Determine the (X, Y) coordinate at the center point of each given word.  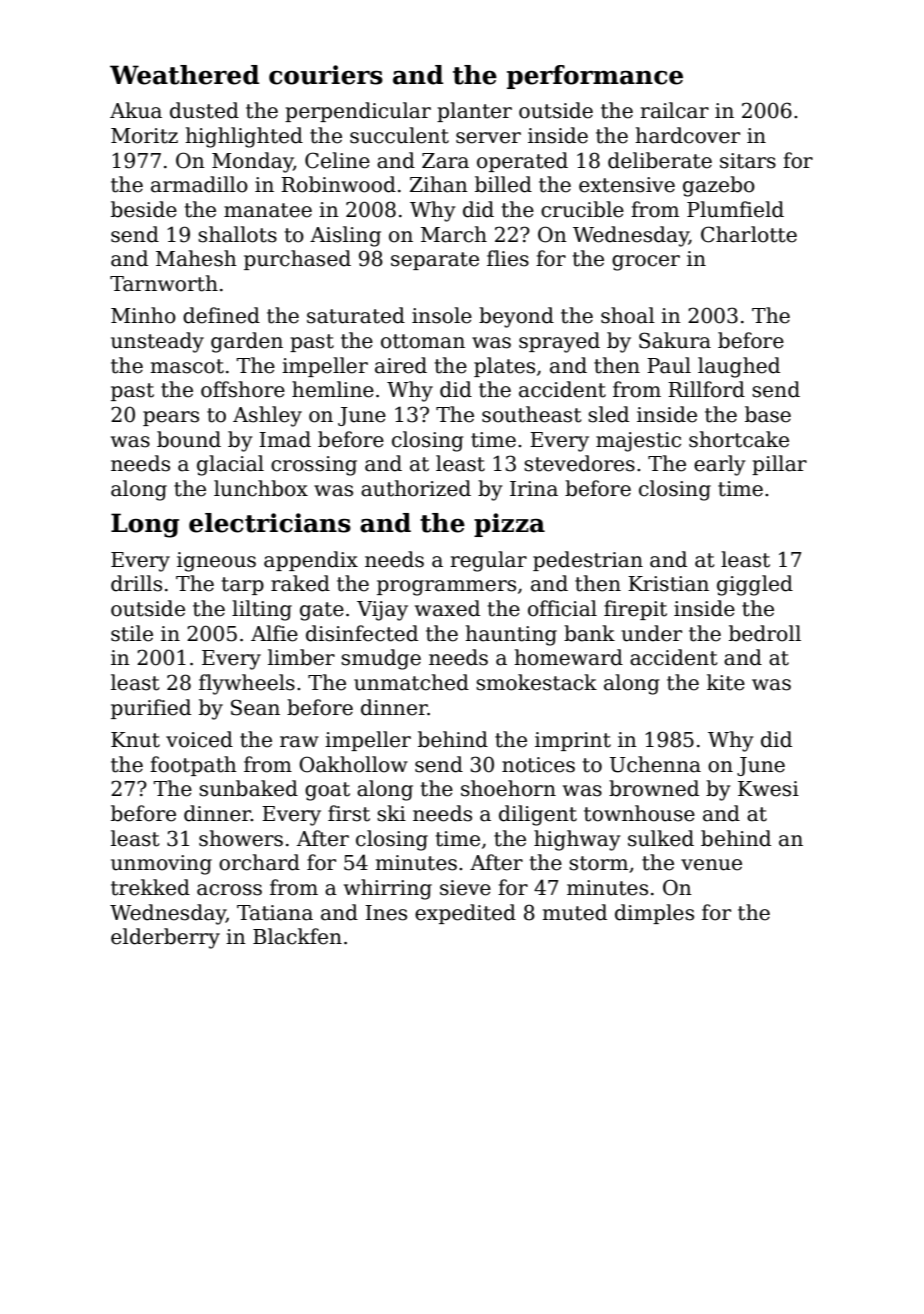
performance (595, 77)
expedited (465, 914)
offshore (243, 389)
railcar (674, 110)
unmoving (161, 865)
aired (401, 365)
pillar (779, 465)
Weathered (184, 75)
